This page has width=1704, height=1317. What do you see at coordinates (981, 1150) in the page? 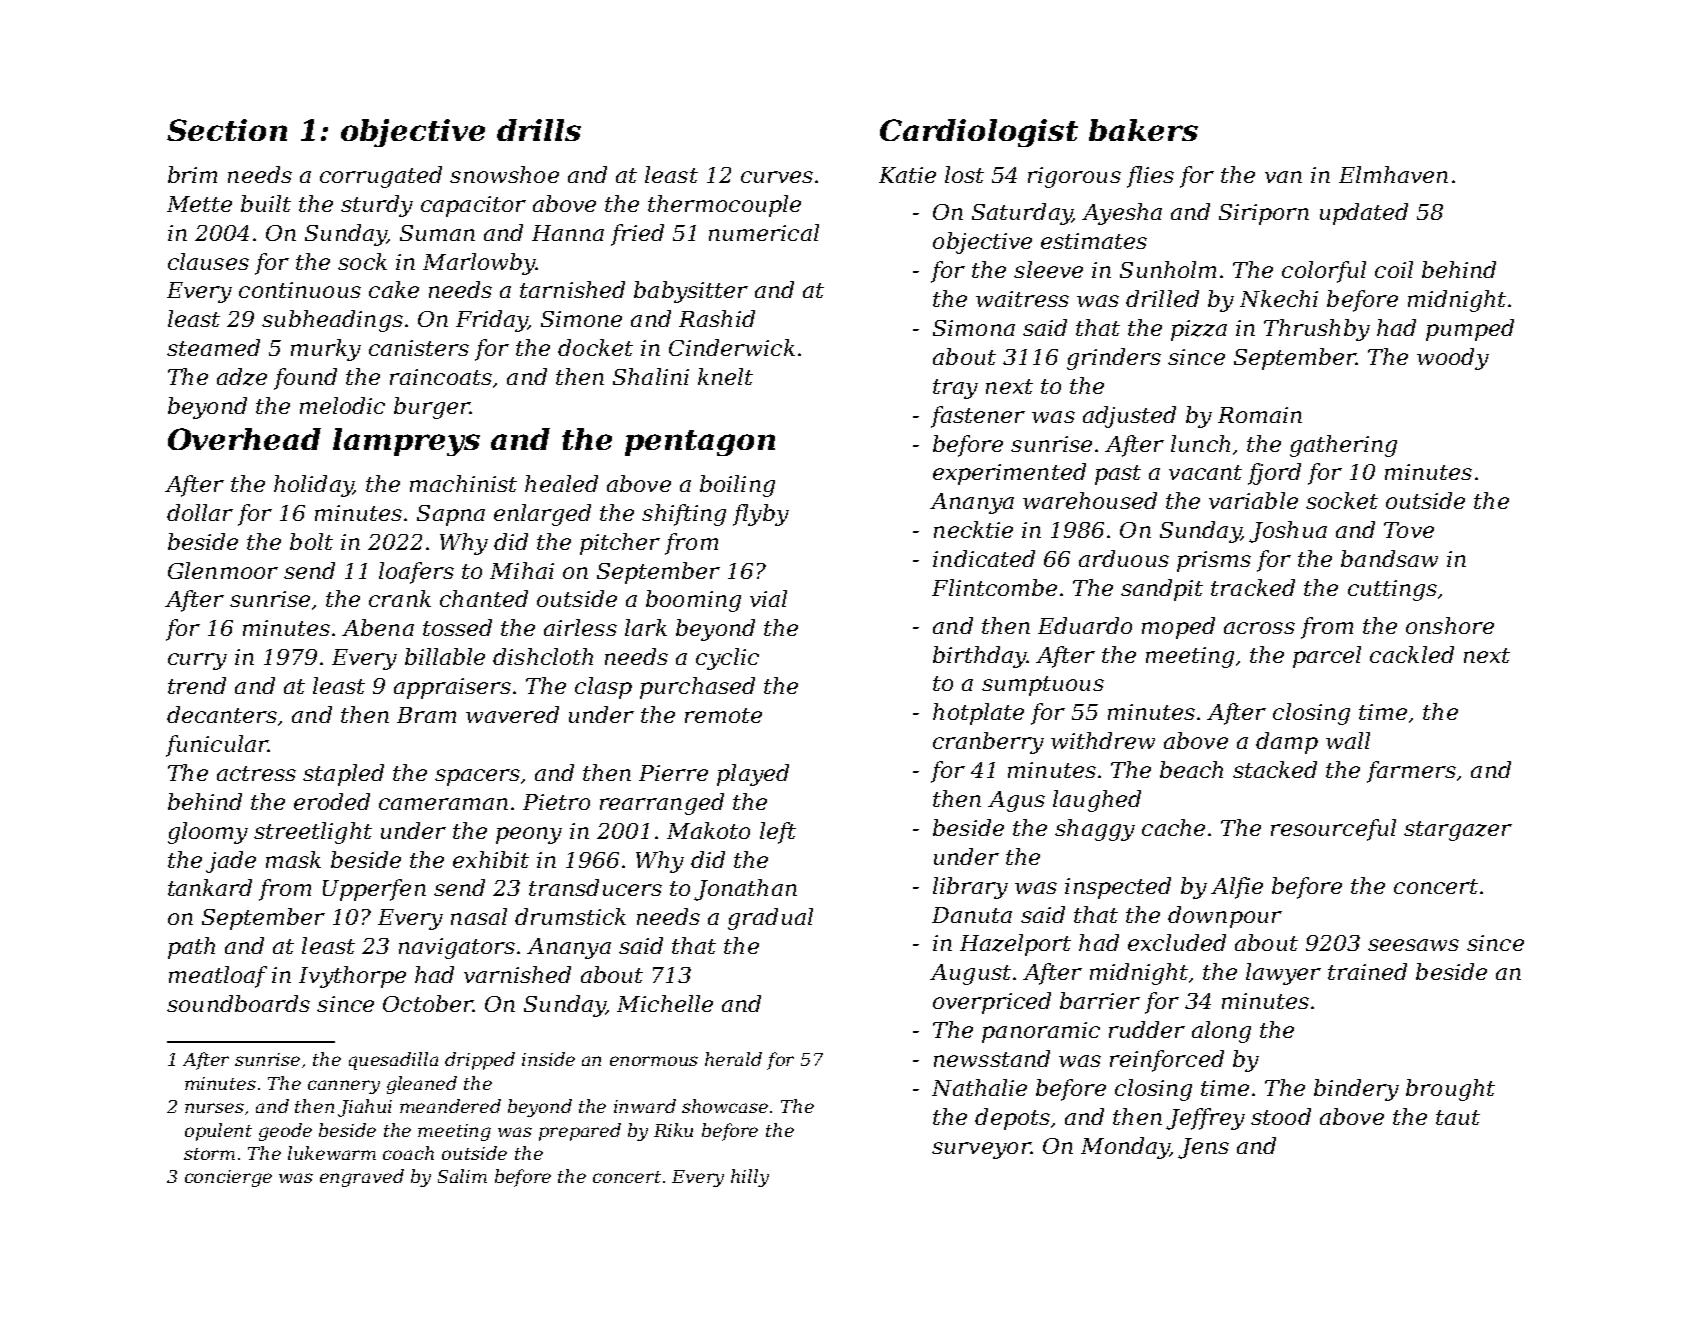
I see `surveyor` at bounding box center [981, 1150].
